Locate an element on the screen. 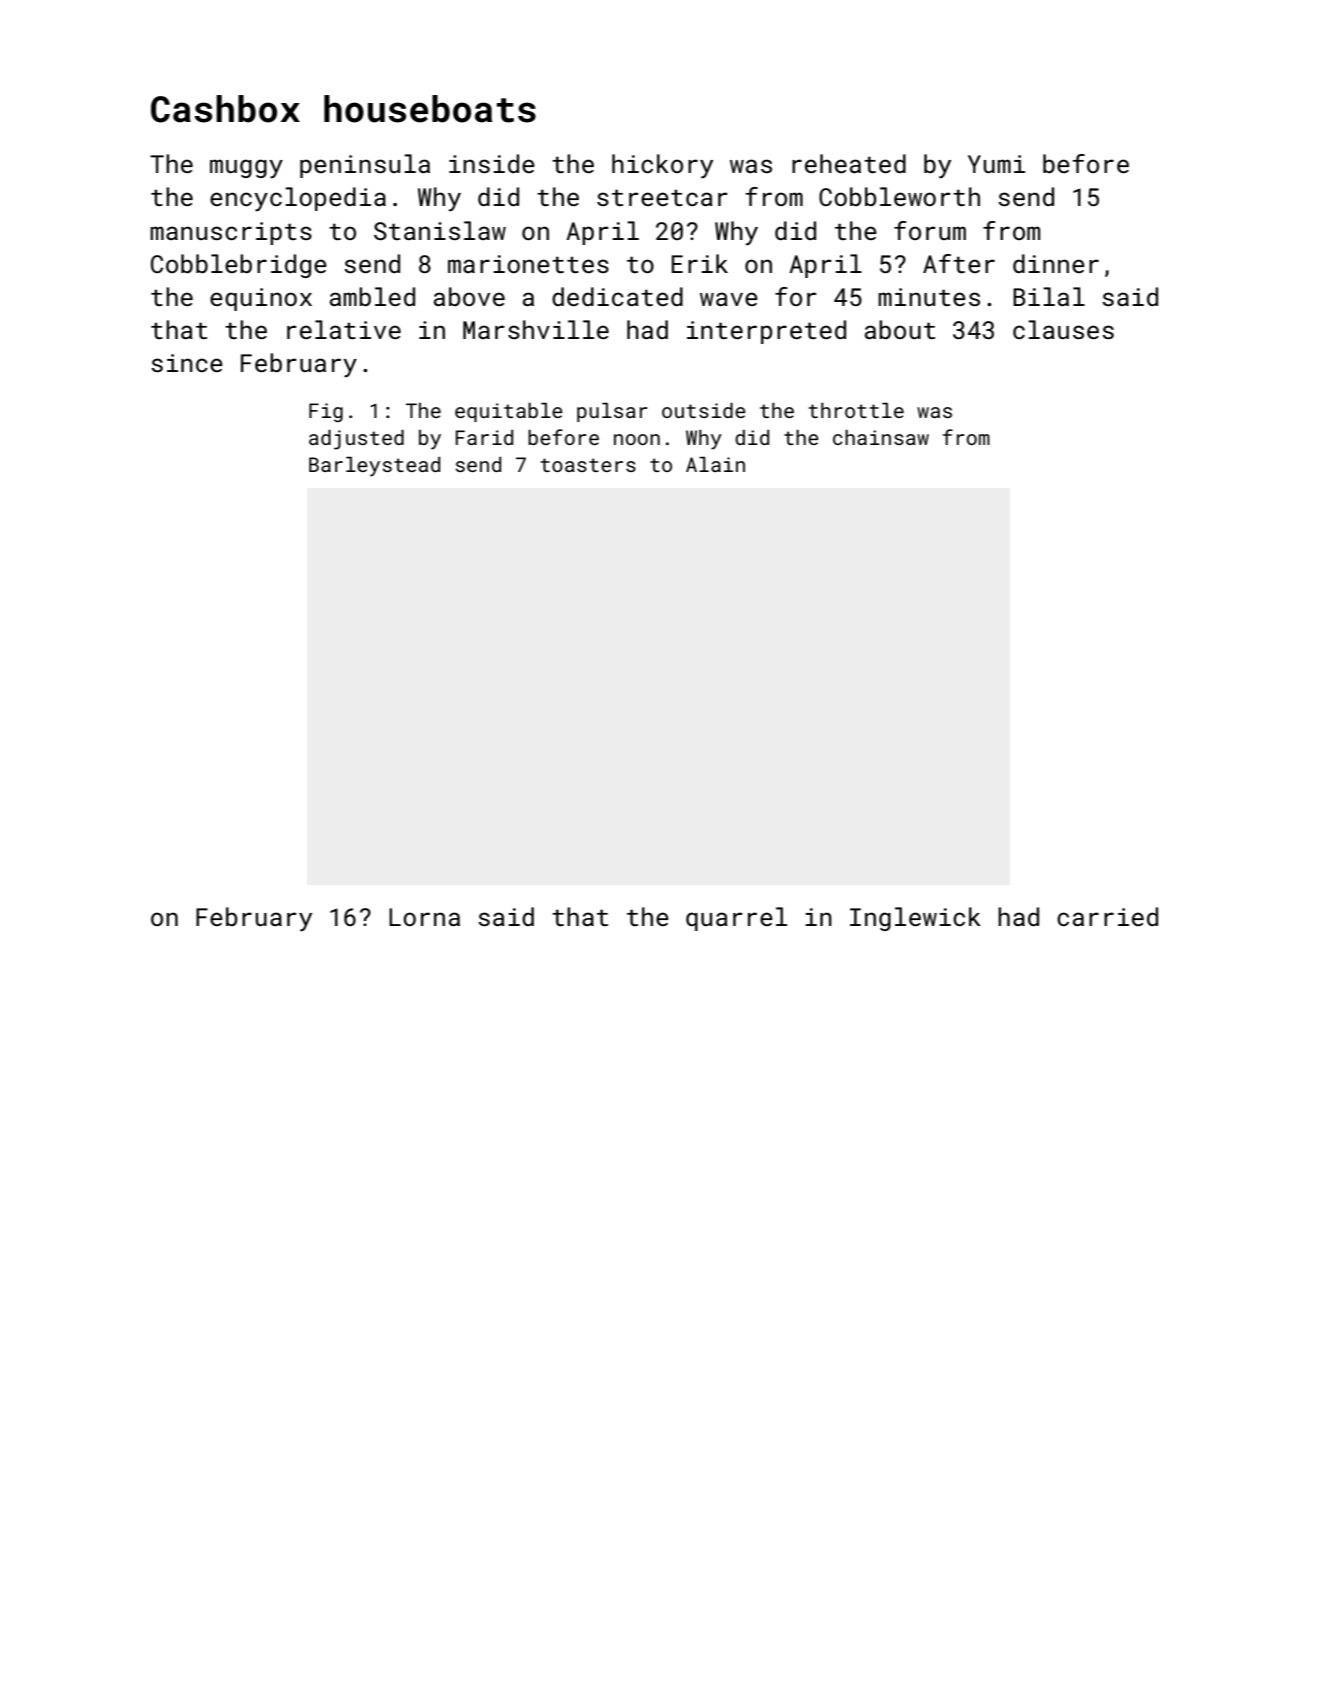 This screenshot has width=1318, height=1705. pulsar is located at coordinates (612, 412).
